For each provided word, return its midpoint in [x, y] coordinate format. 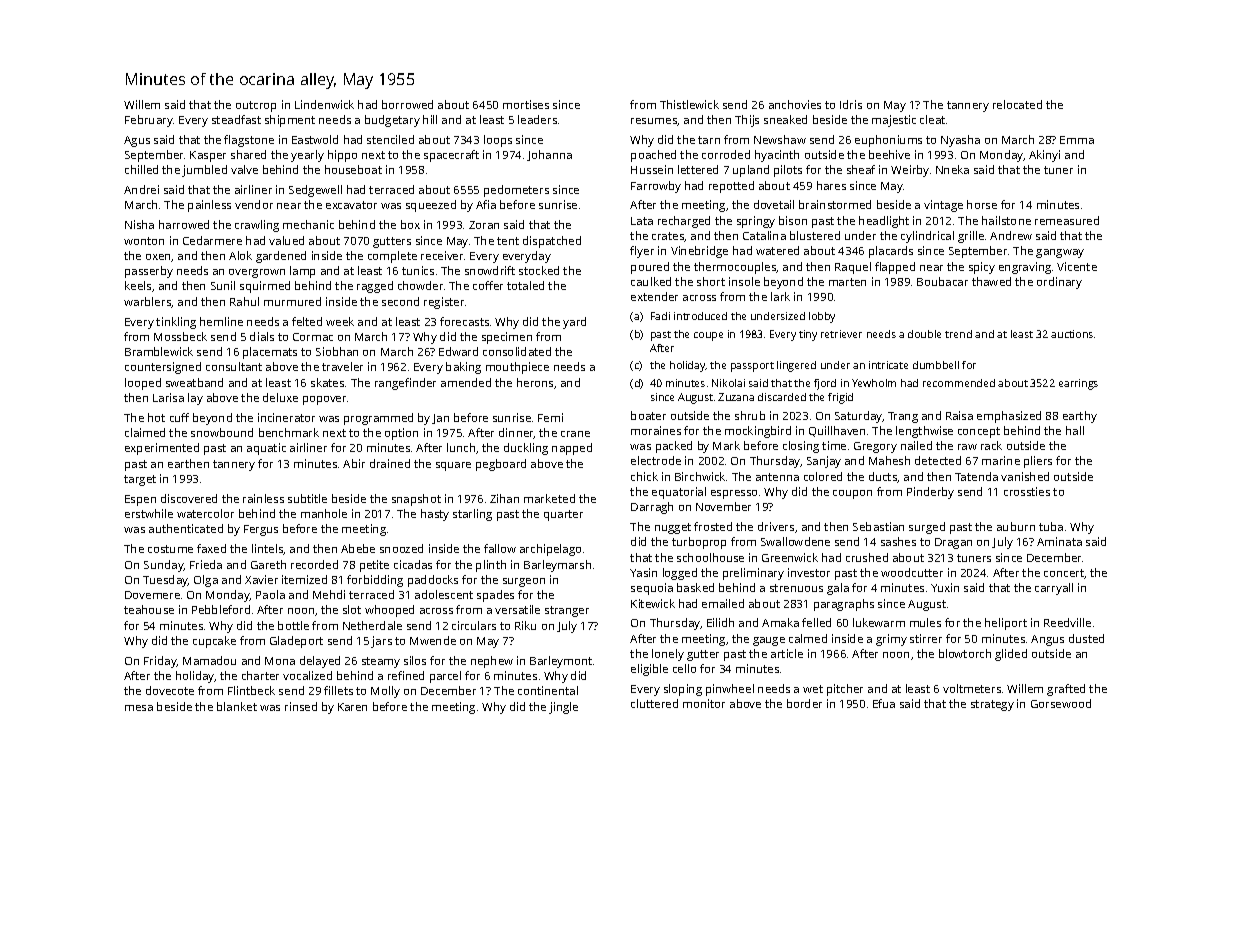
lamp [302, 272]
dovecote [170, 690]
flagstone [249, 141]
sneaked [785, 119]
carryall [1054, 589]
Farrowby [656, 187]
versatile [517, 609]
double [924, 334]
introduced [700, 316]
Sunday [164, 566]
